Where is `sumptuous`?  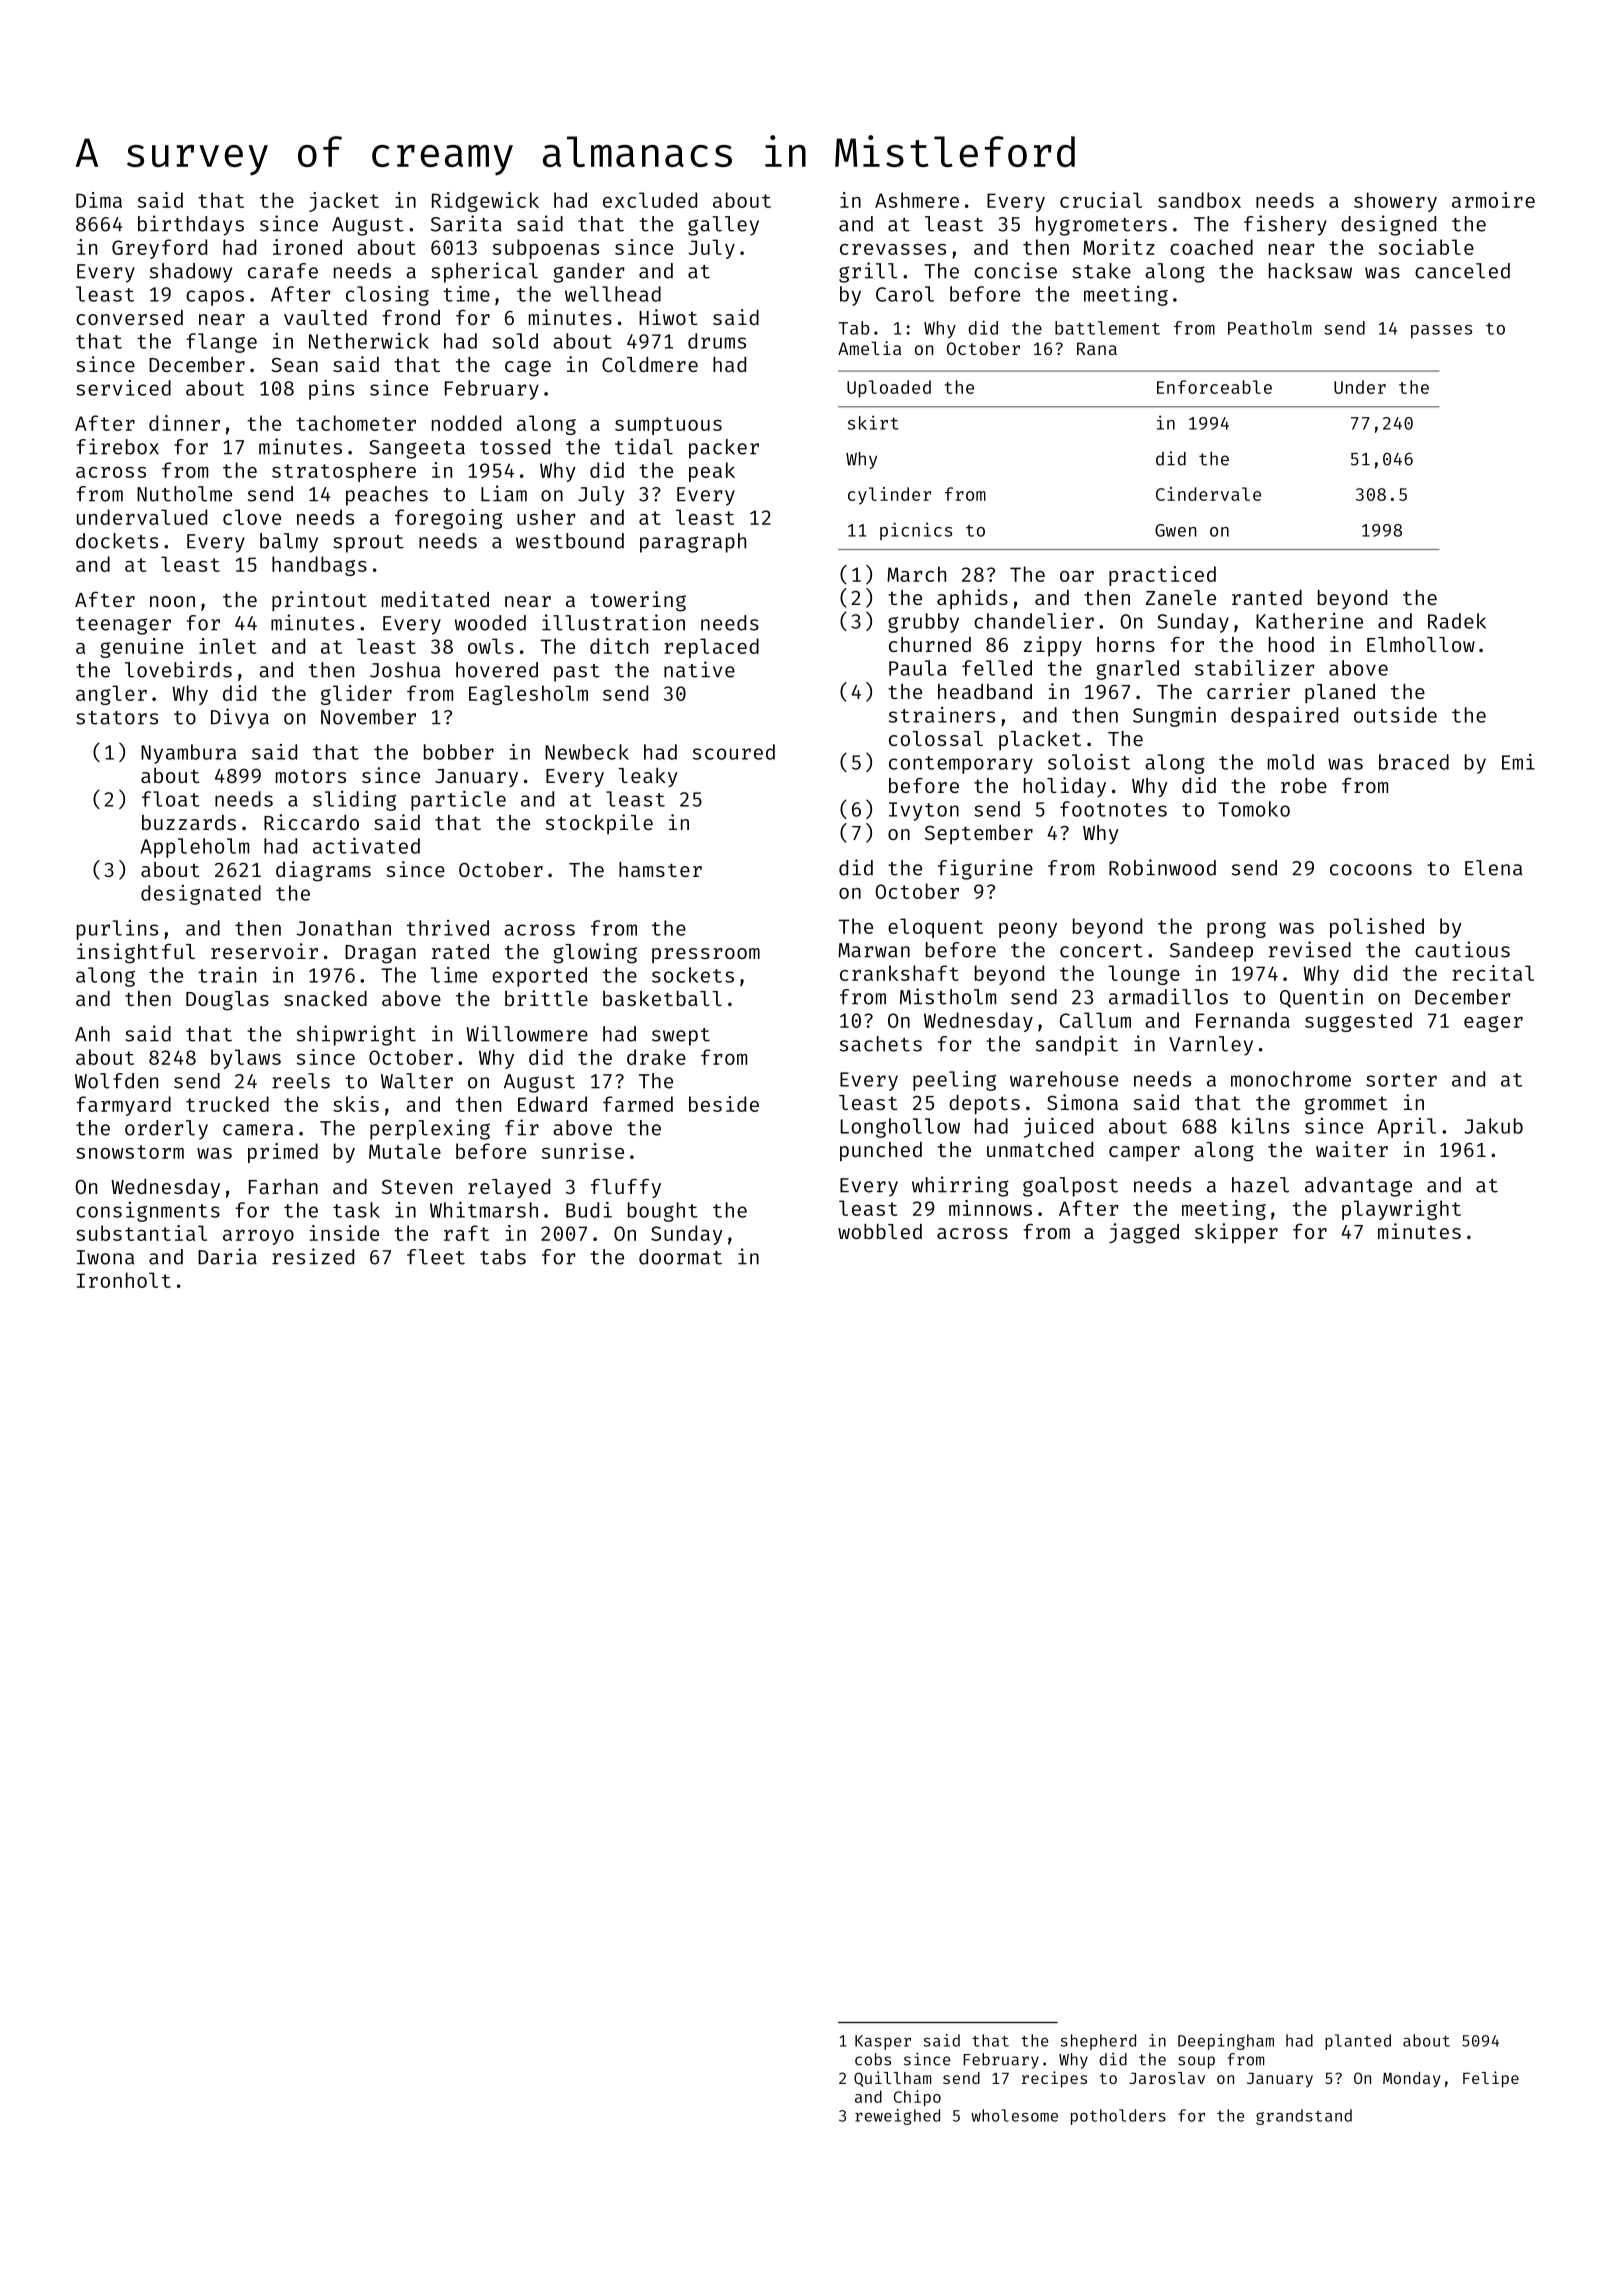
sumptuous is located at coordinates (668, 426).
